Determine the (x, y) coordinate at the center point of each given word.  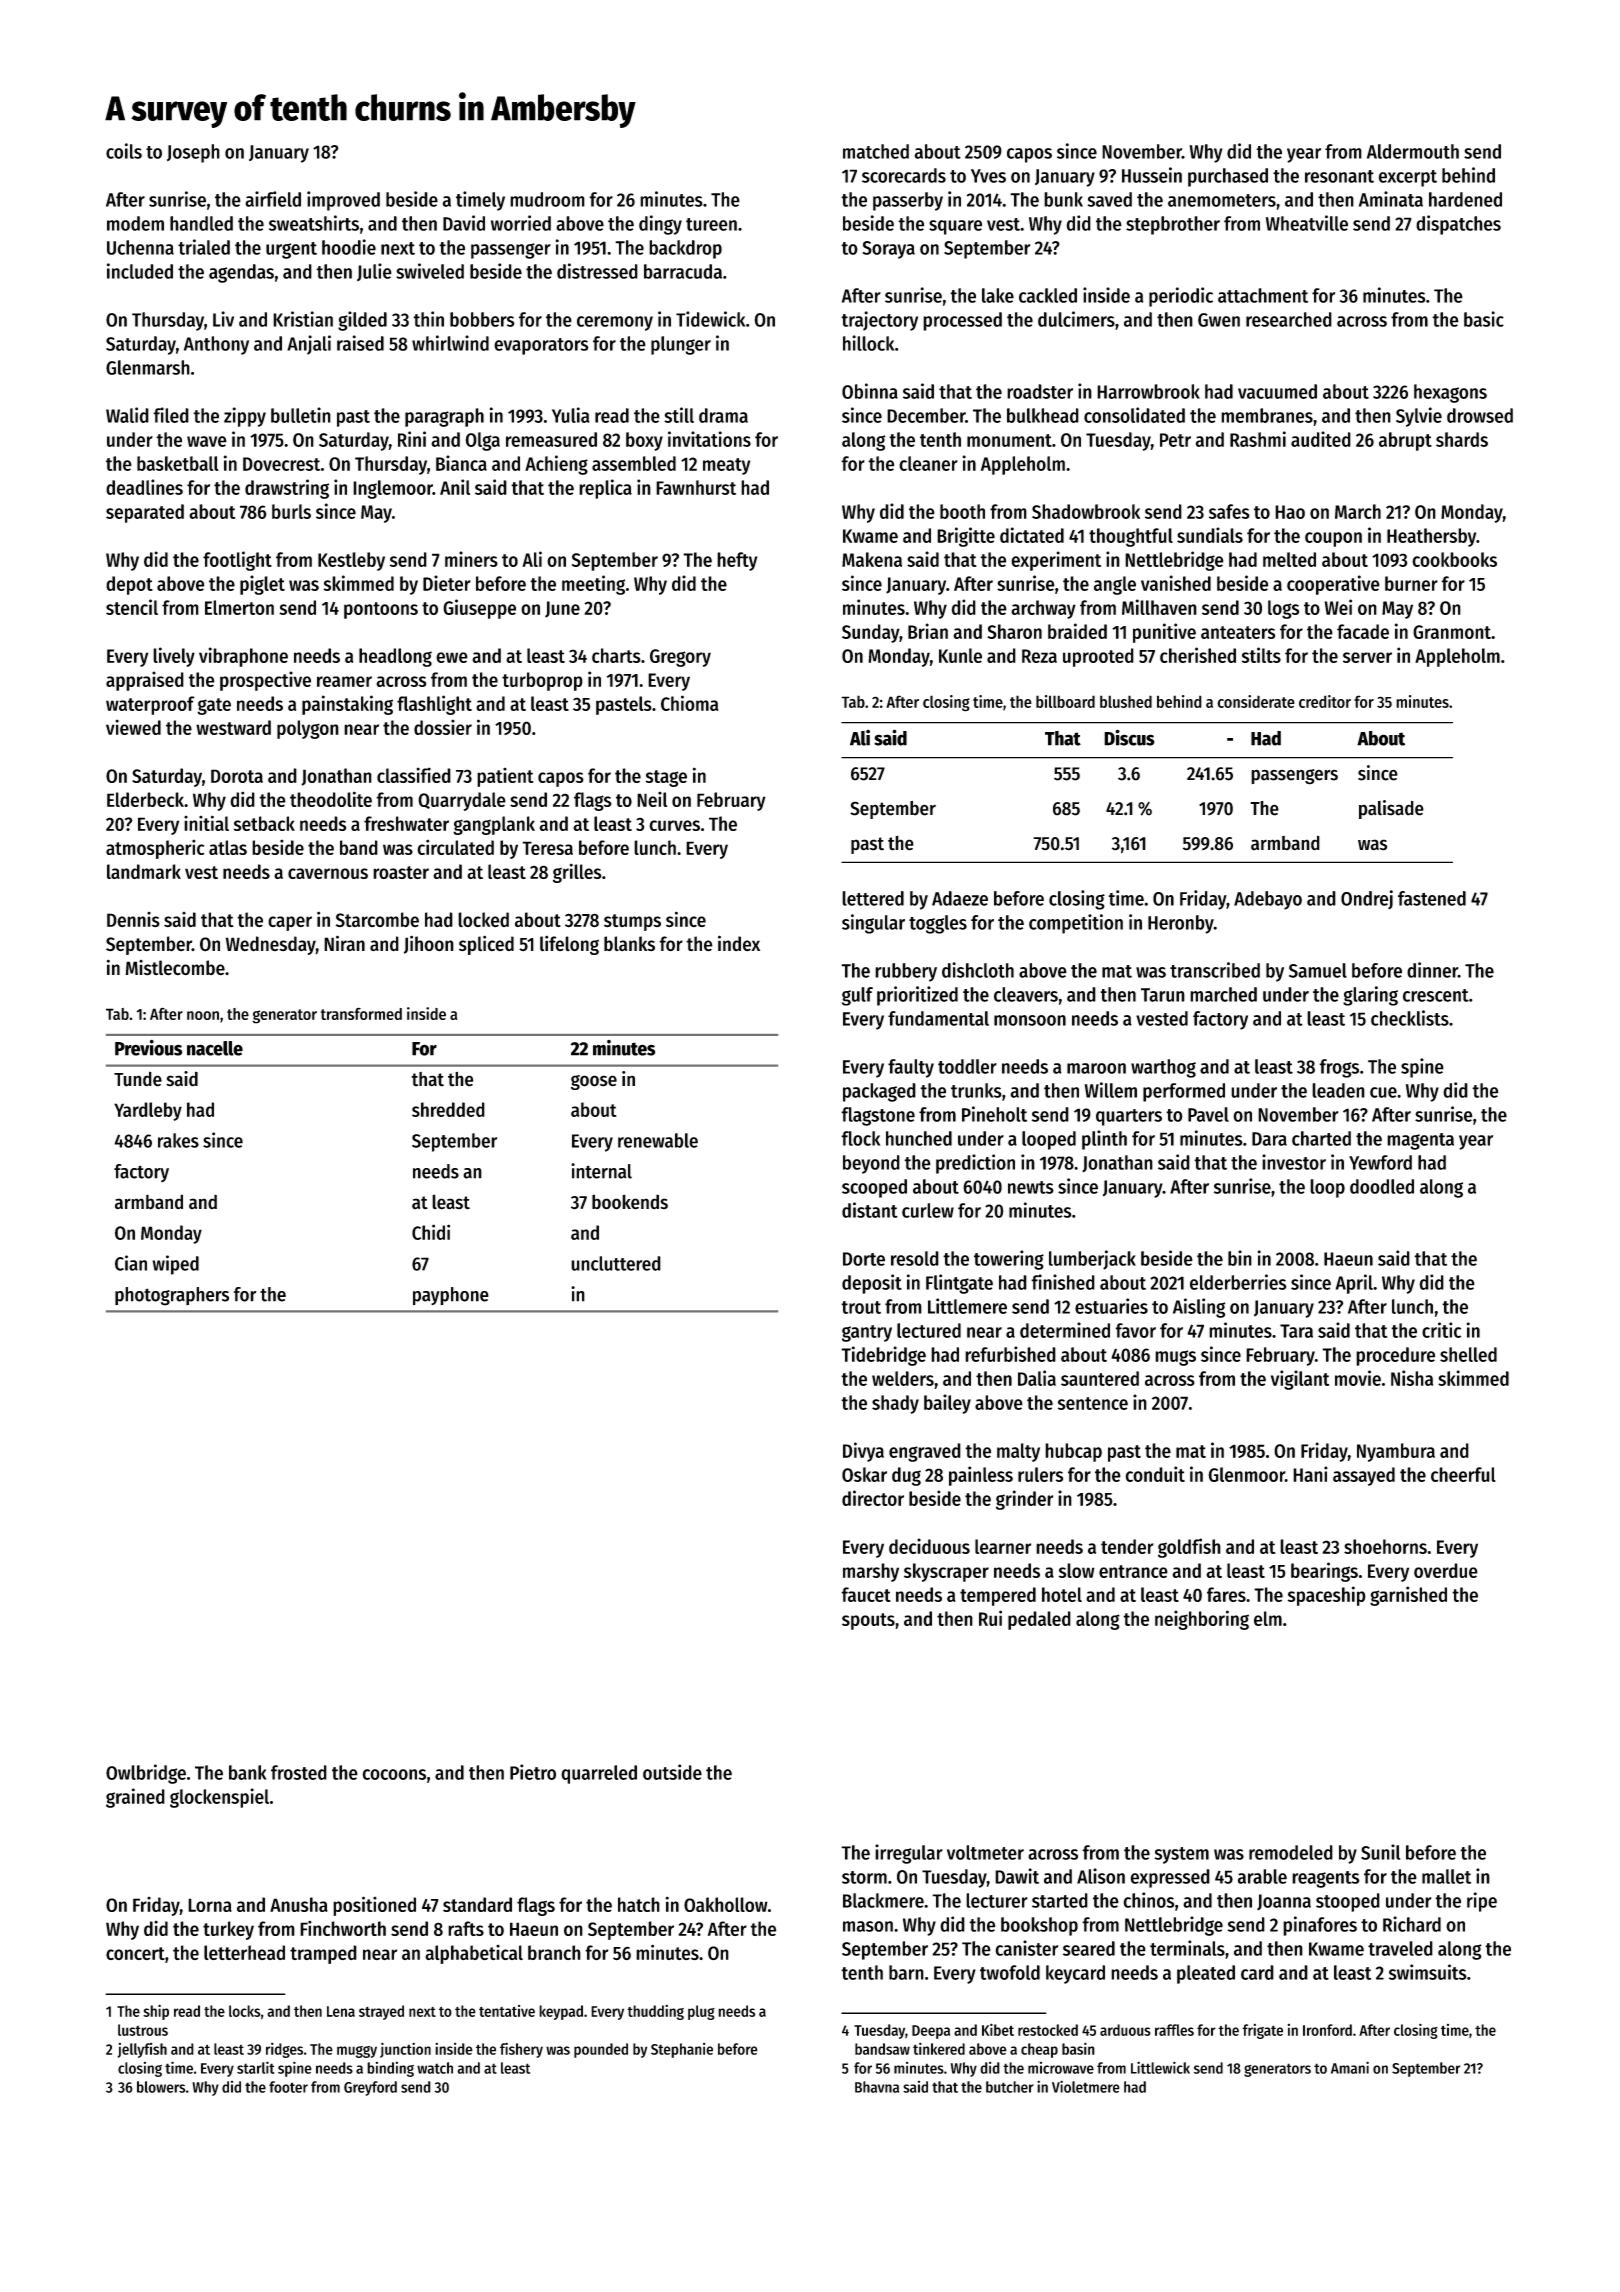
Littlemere (967, 1306)
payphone (451, 1296)
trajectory (879, 321)
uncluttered (616, 1263)
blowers (161, 2087)
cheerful (1463, 1474)
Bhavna (877, 2087)
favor (1135, 1330)
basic (1484, 319)
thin (428, 319)
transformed (361, 1013)
